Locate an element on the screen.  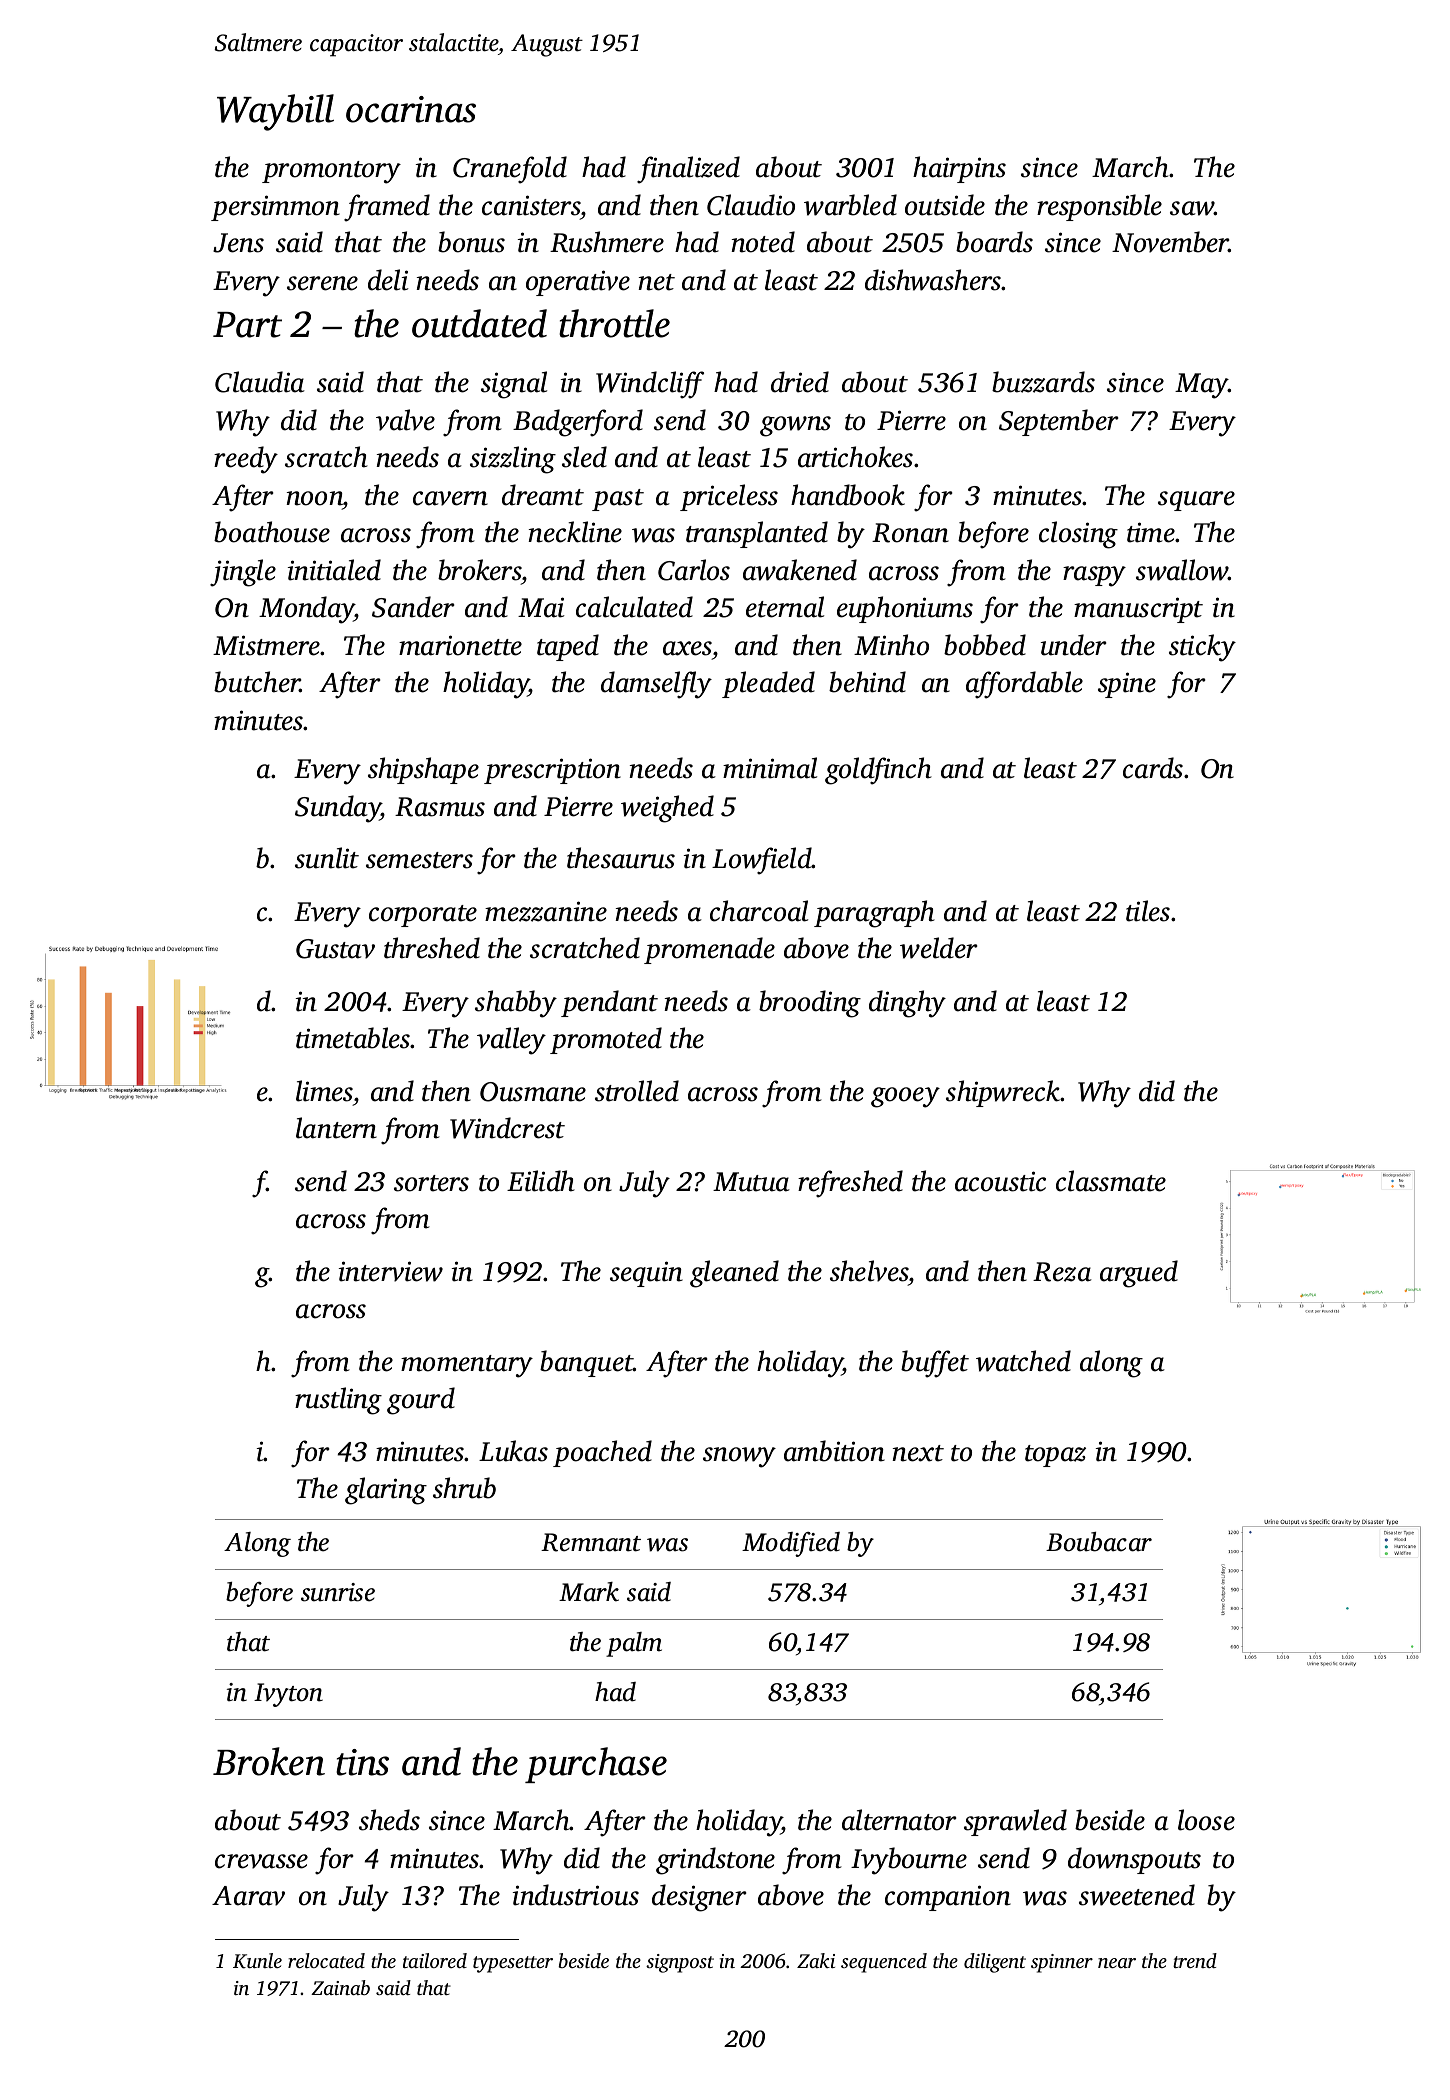
Kunle is located at coordinates (257, 1961).
